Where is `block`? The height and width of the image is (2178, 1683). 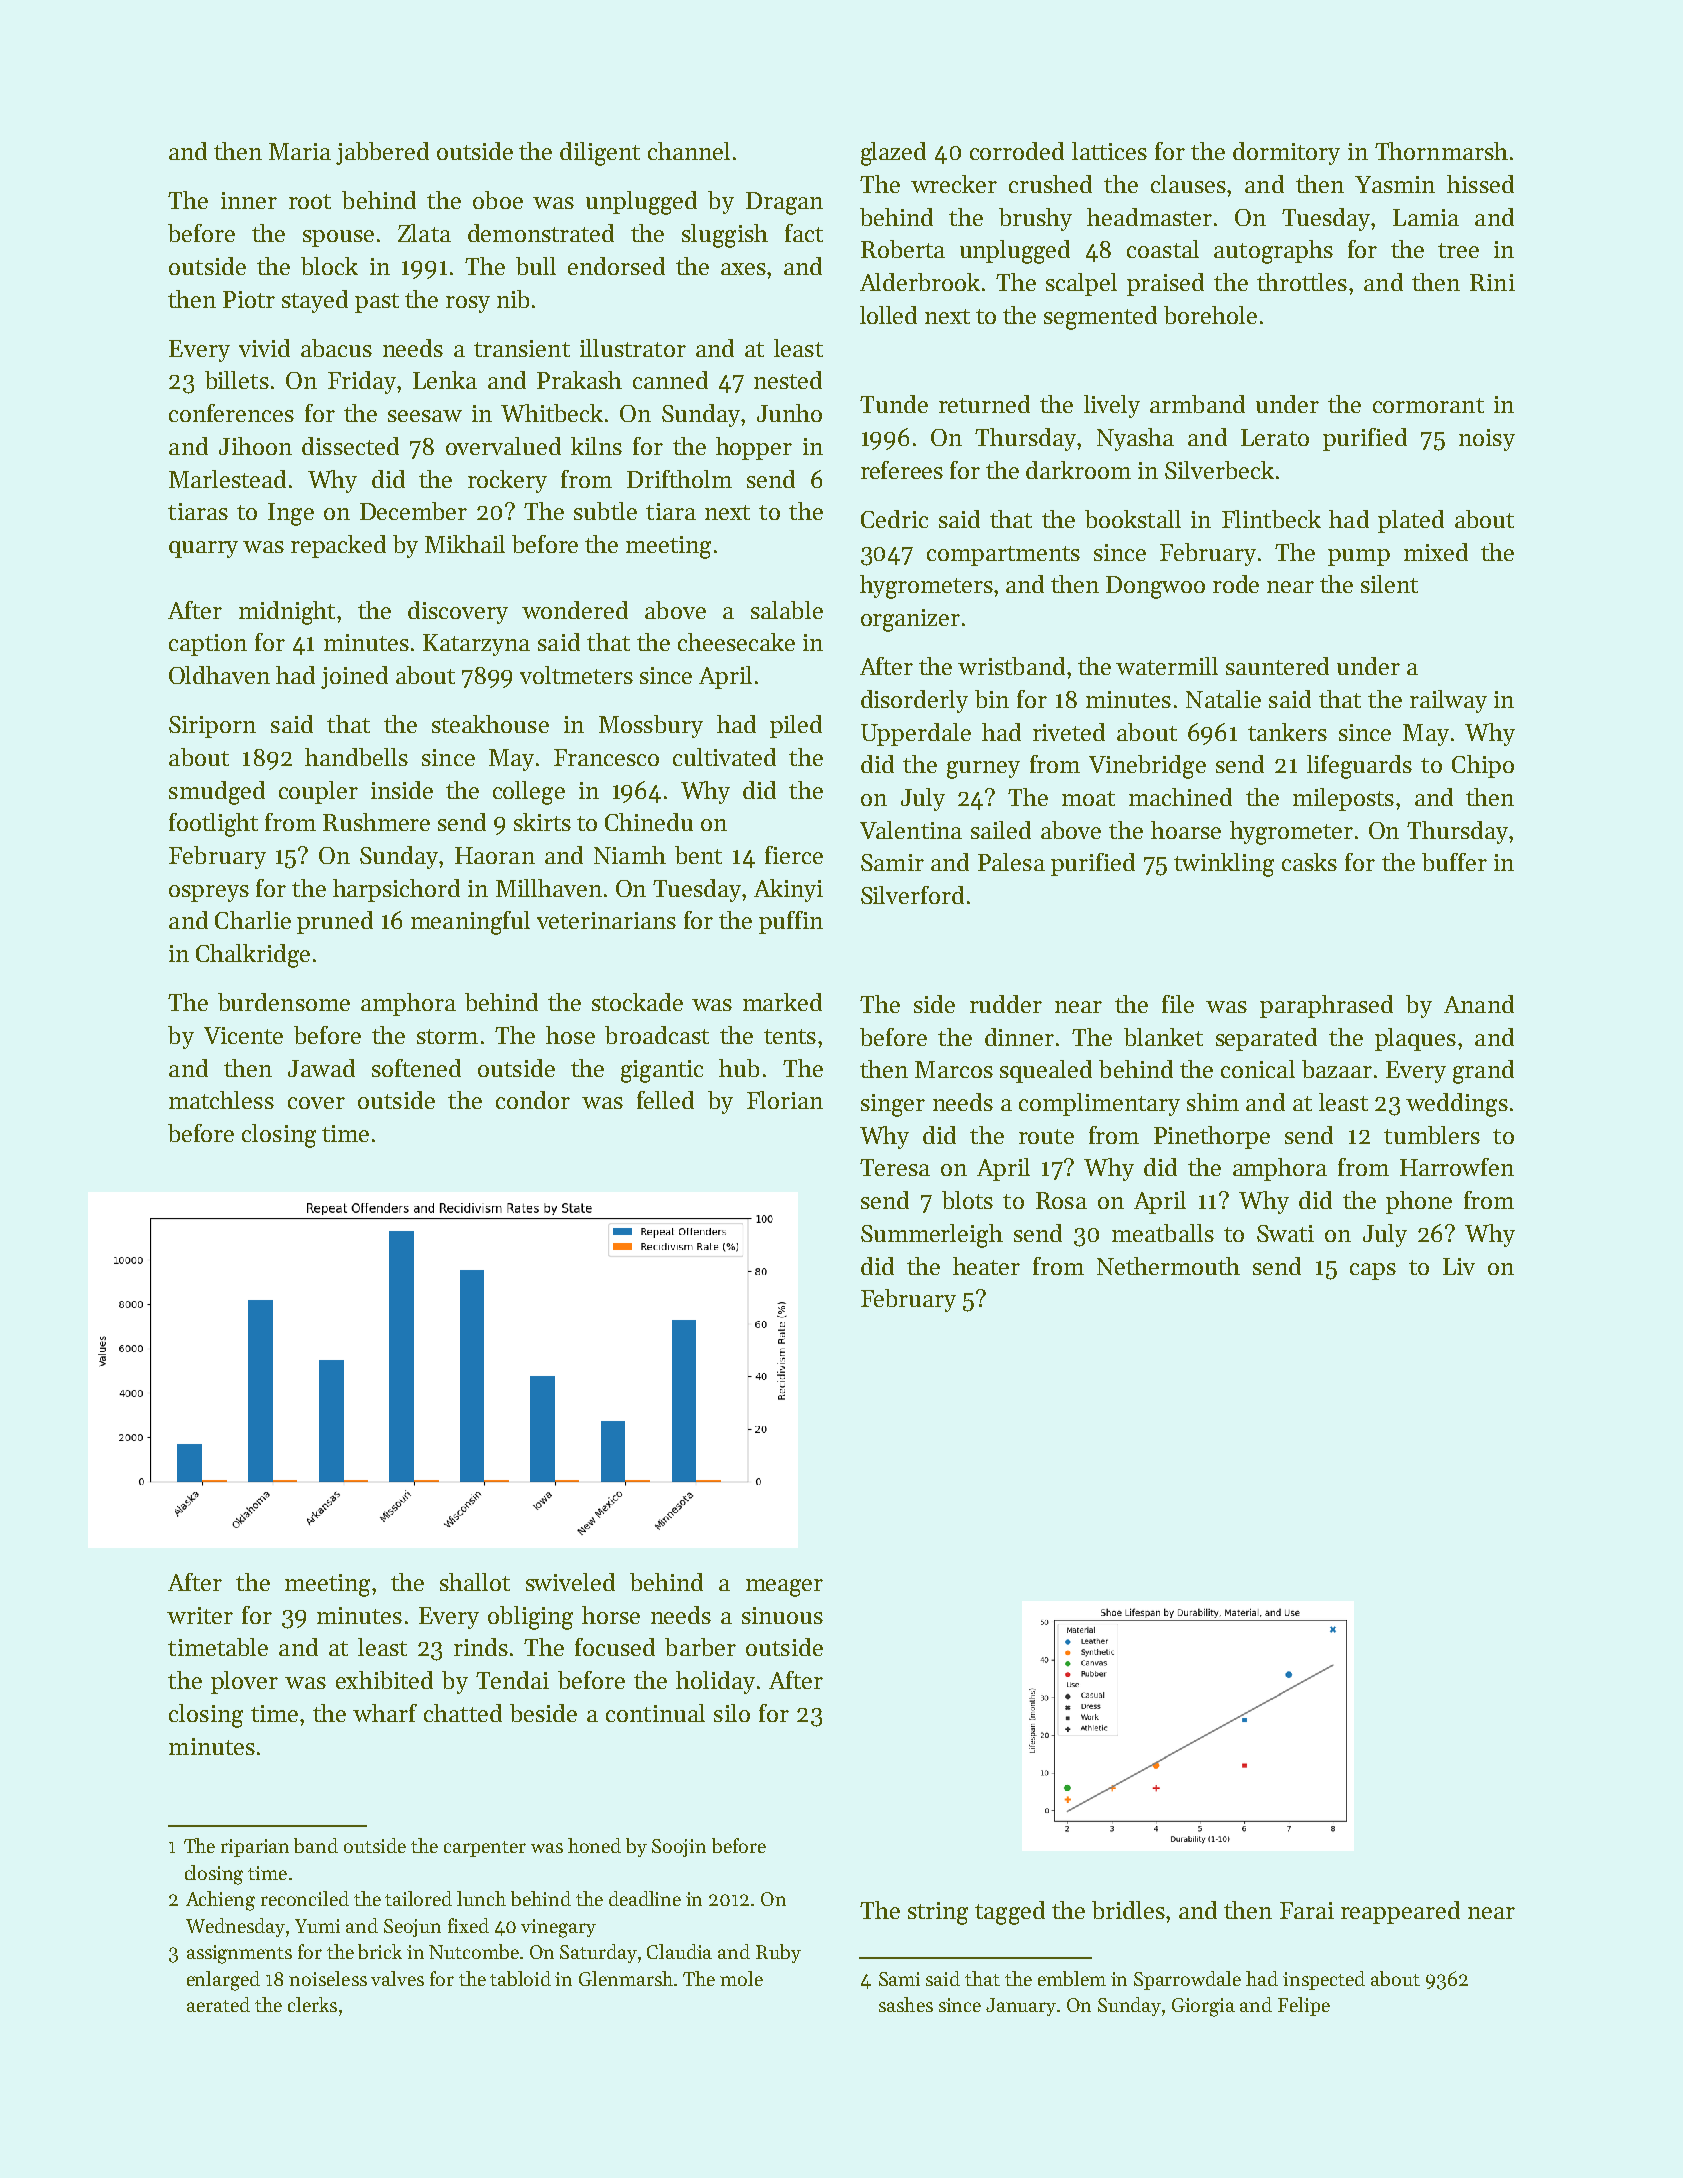 block is located at coordinates (329, 266).
